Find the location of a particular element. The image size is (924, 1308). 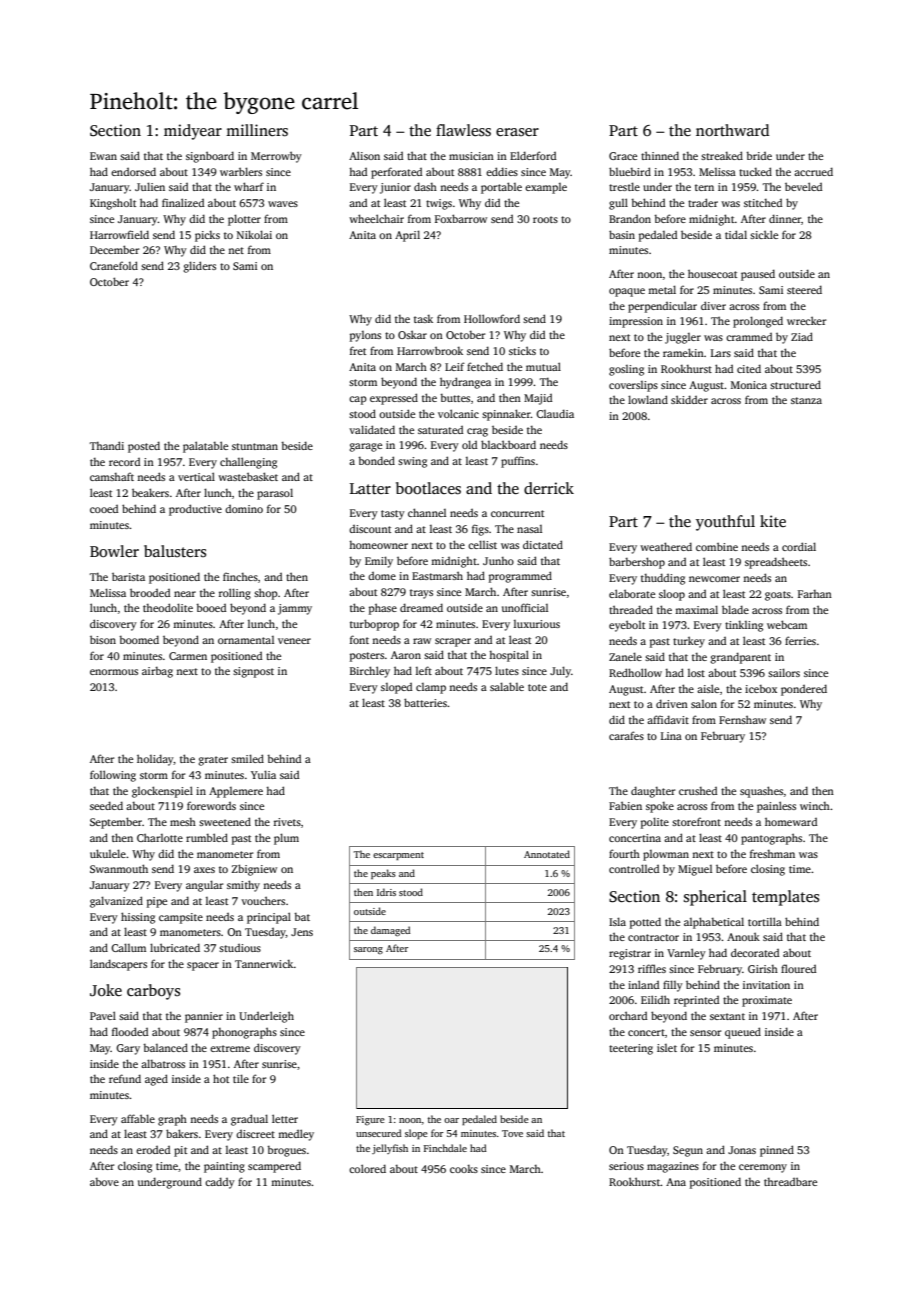

cited is located at coordinates (749, 368).
